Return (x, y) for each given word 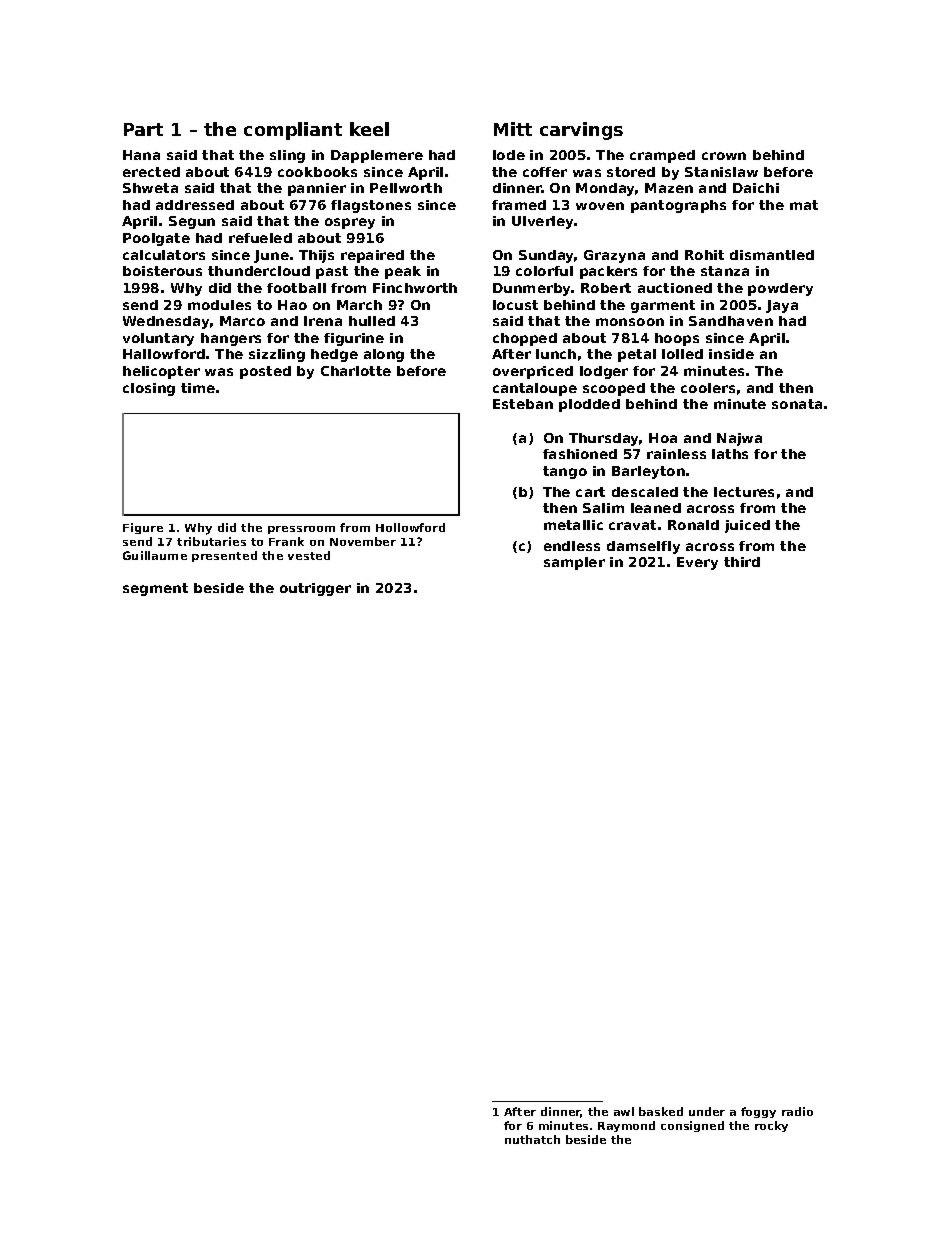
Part (143, 129)
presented (224, 556)
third (742, 562)
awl (624, 1111)
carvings (581, 131)
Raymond (626, 1126)
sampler (574, 563)
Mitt (513, 129)
